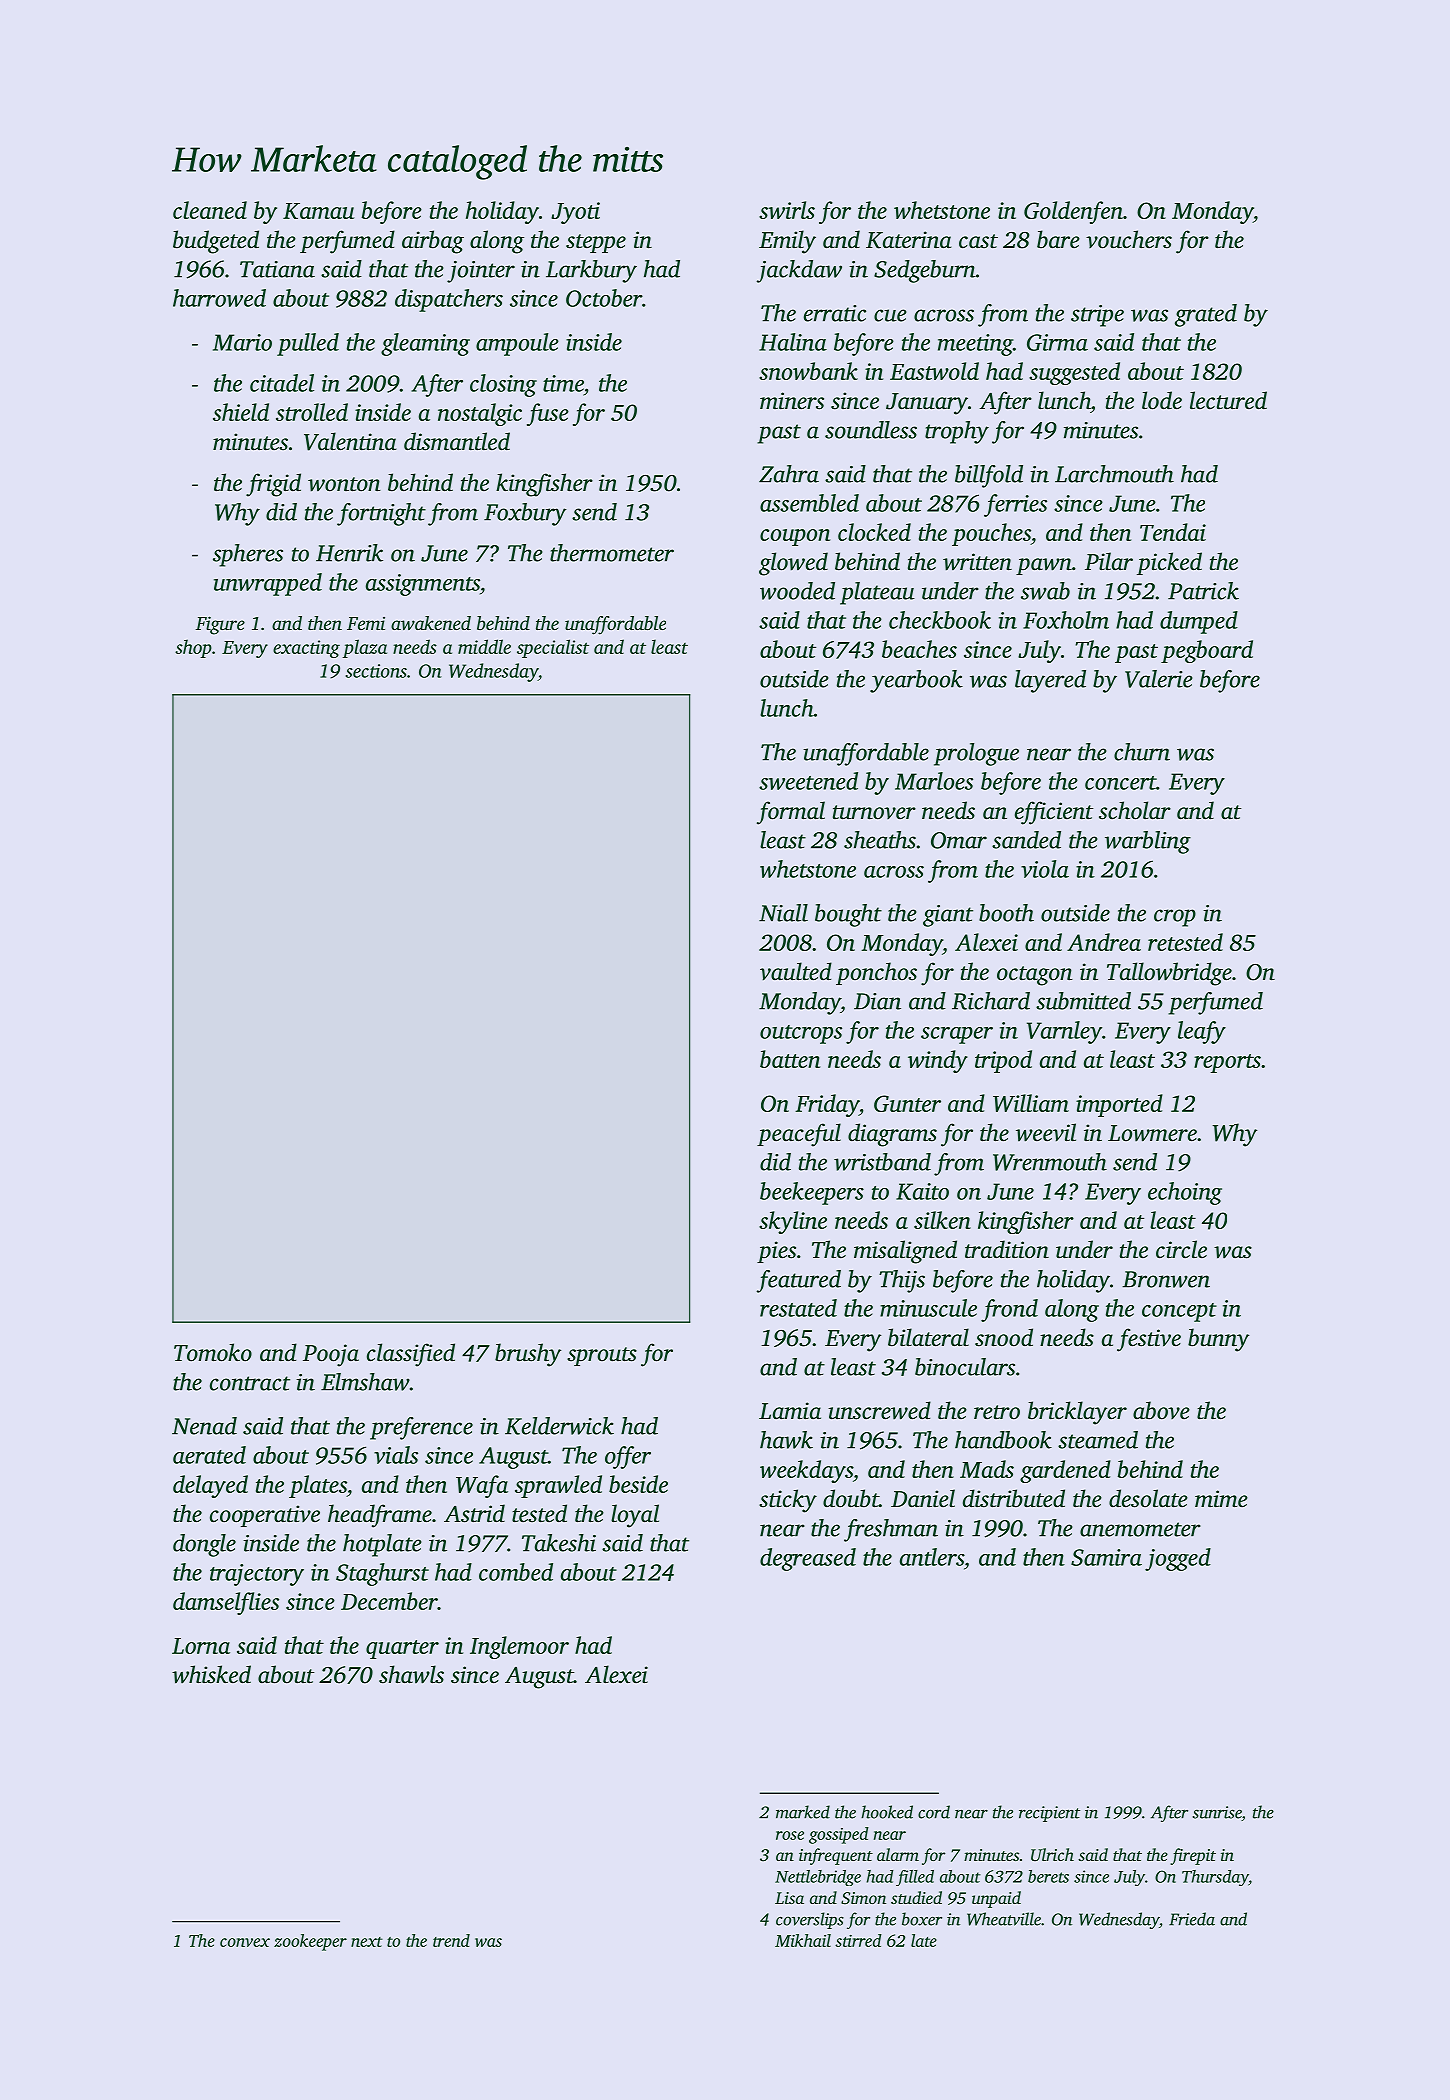 Image resolution: width=1450 pixels, height=2100 pixels. What do you see at coordinates (1114, 474) in the screenshot?
I see `Larchmouth` at bounding box center [1114, 474].
